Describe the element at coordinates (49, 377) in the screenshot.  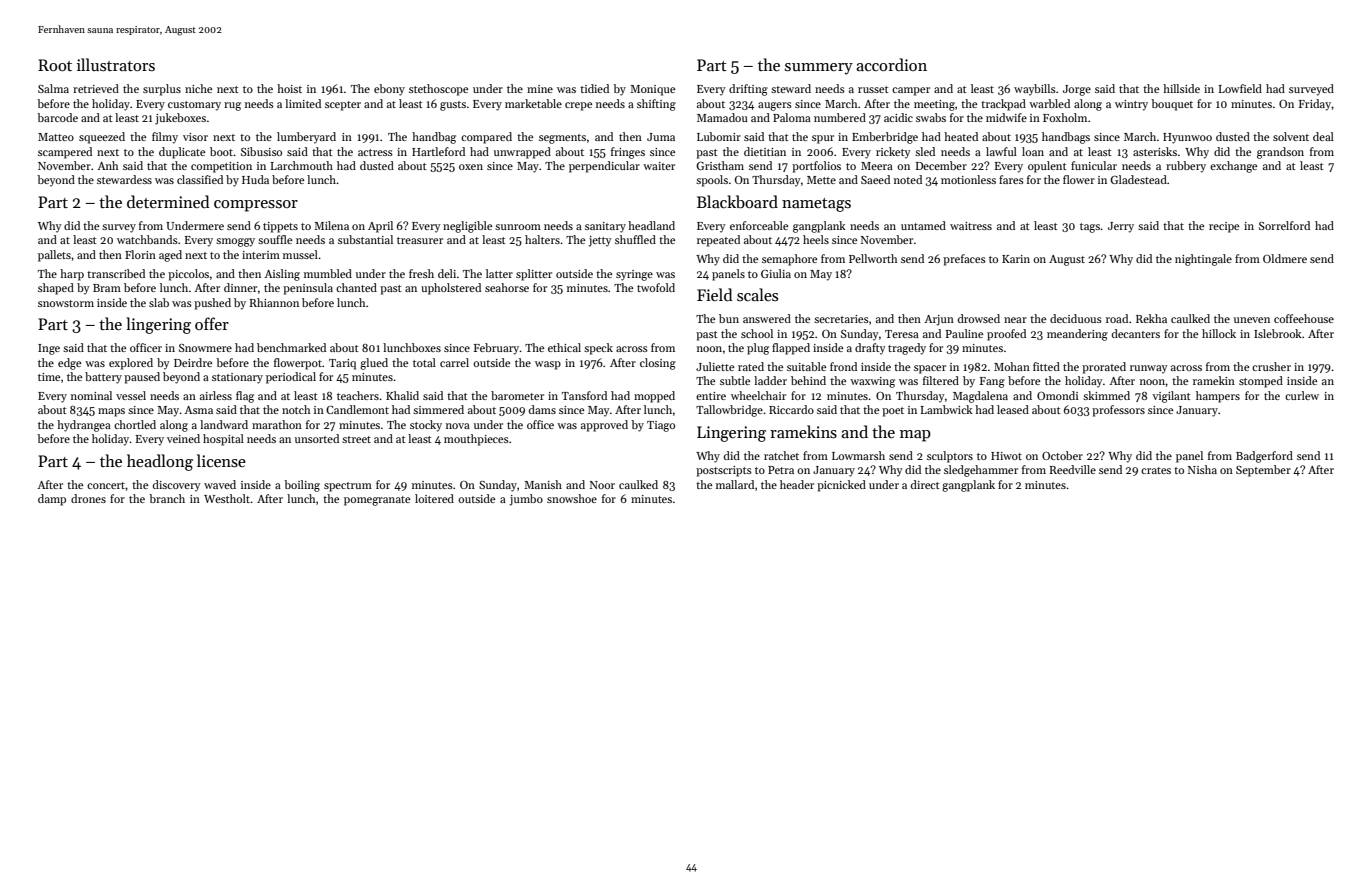
I see `time` at that location.
